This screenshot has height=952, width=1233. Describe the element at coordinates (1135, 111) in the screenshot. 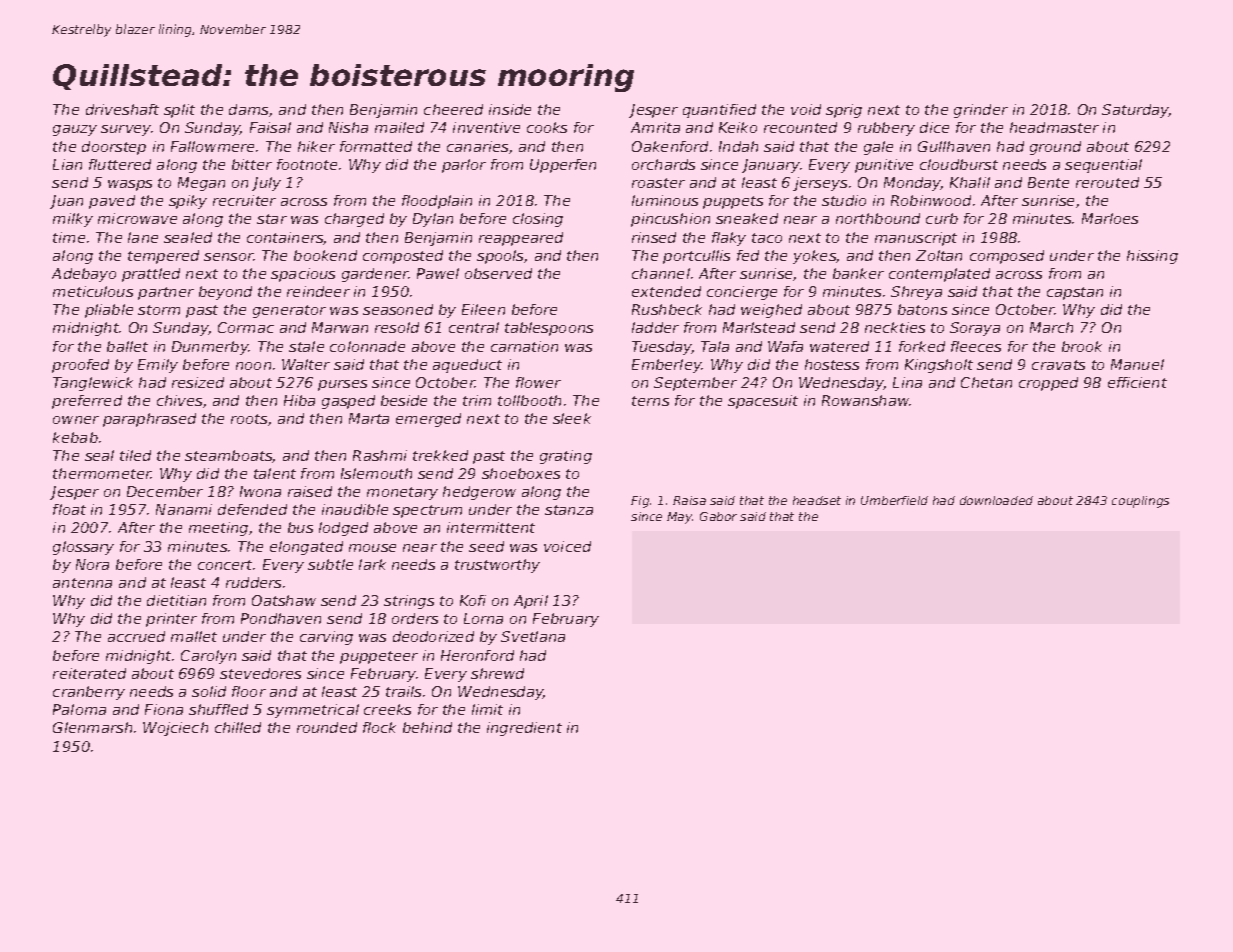

I see `Saturday` at that location.
